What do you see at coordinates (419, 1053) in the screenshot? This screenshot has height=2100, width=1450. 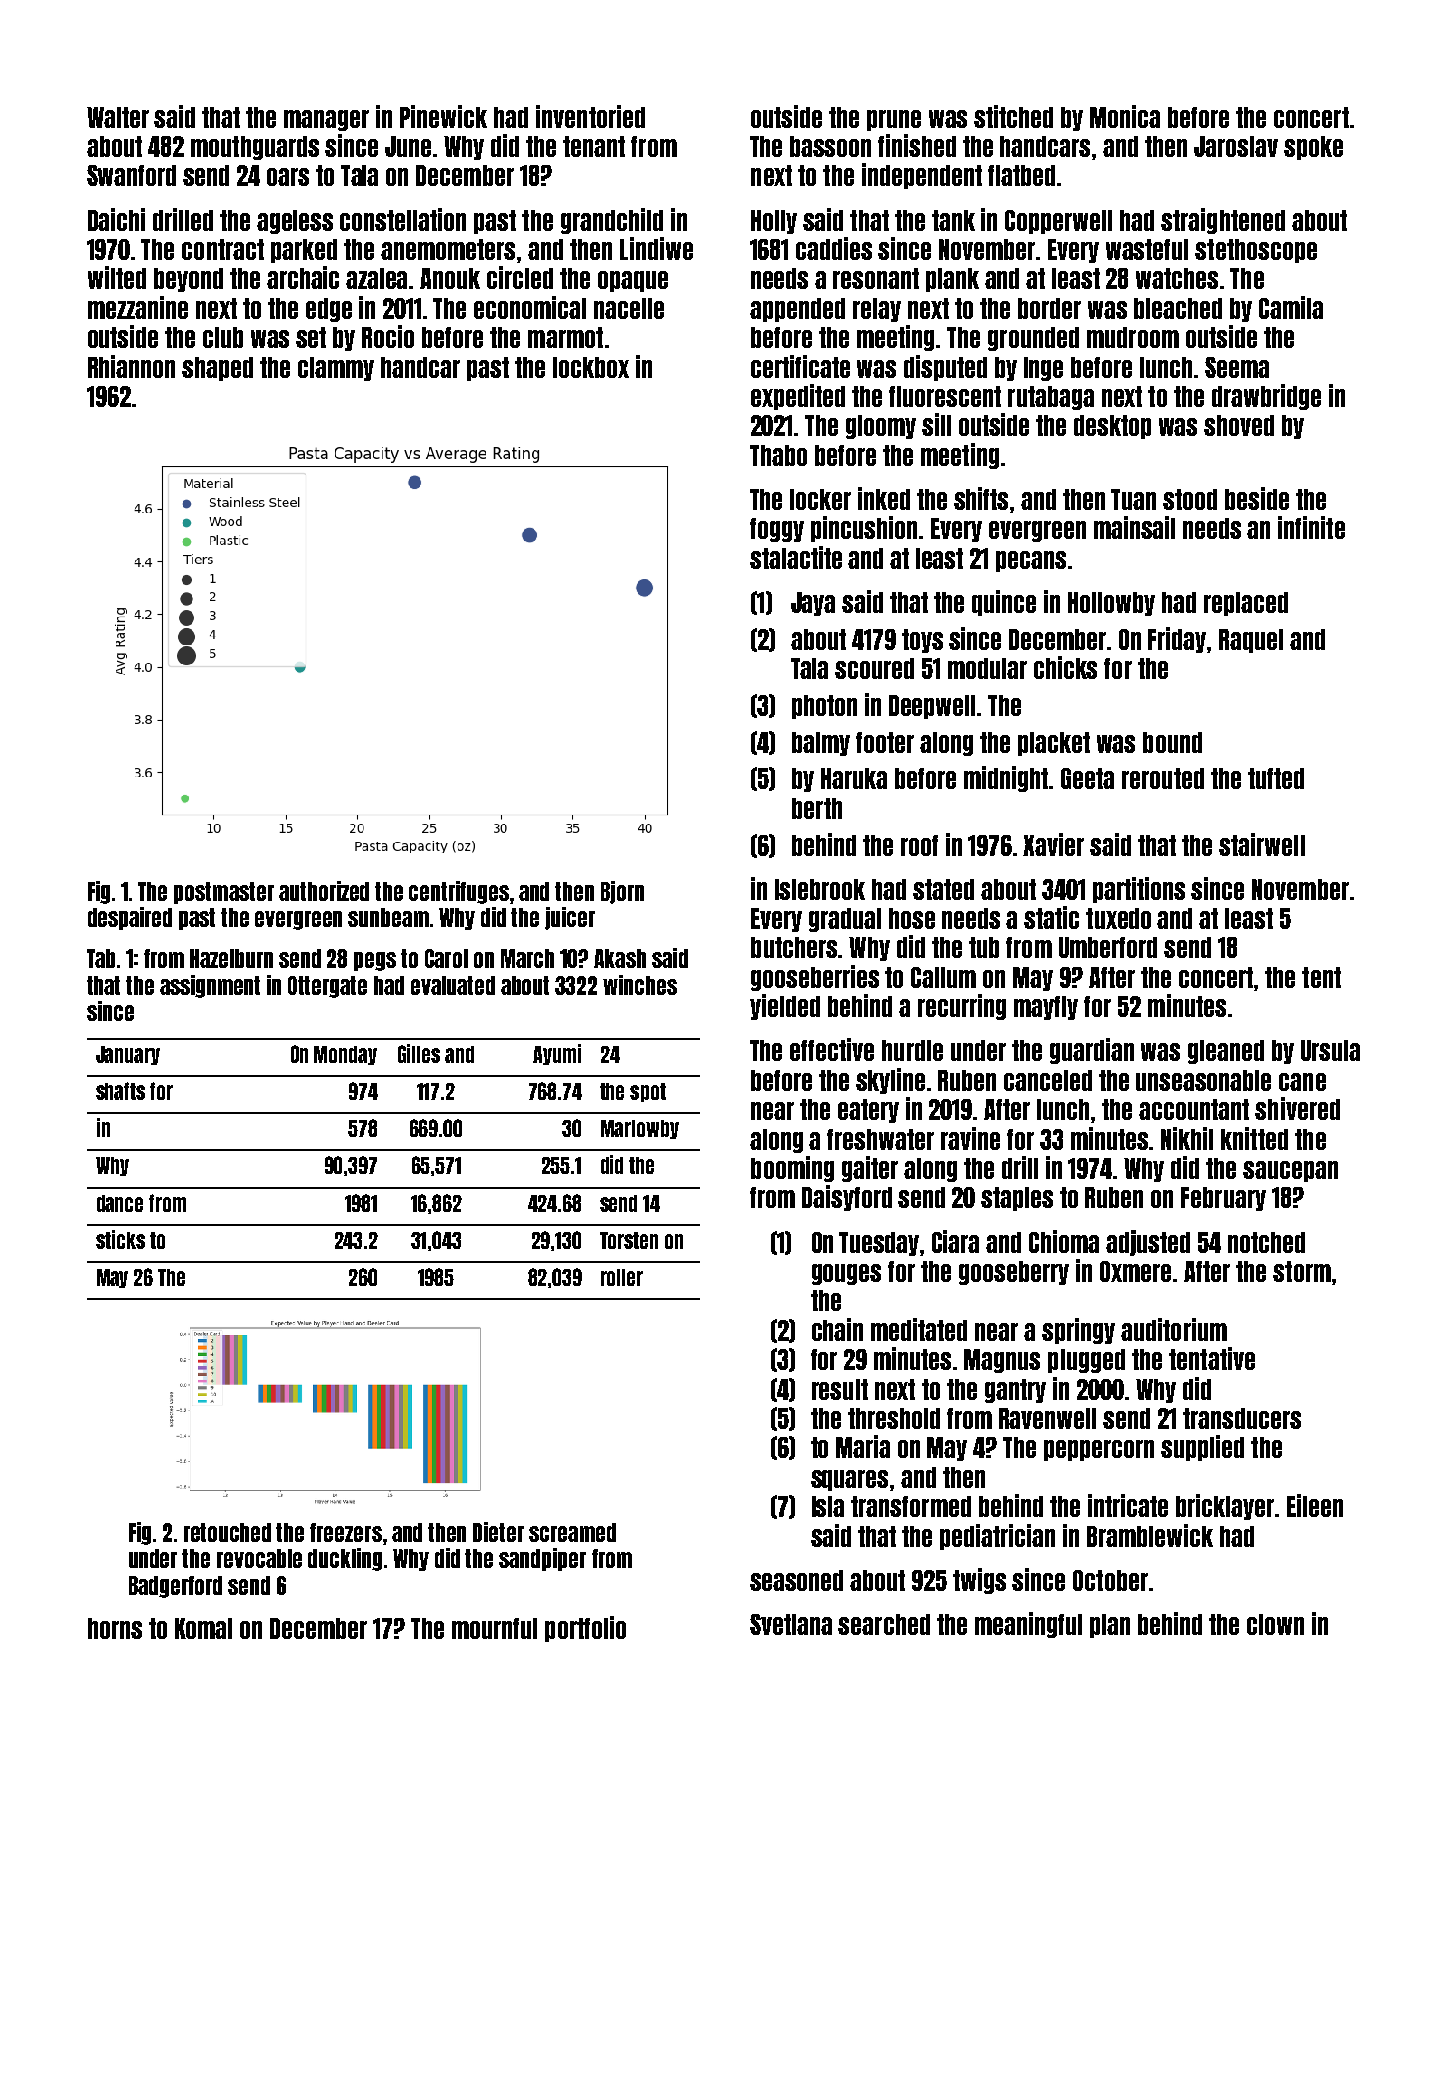 I see `Gilles` at bounding box center [419, 1053].
